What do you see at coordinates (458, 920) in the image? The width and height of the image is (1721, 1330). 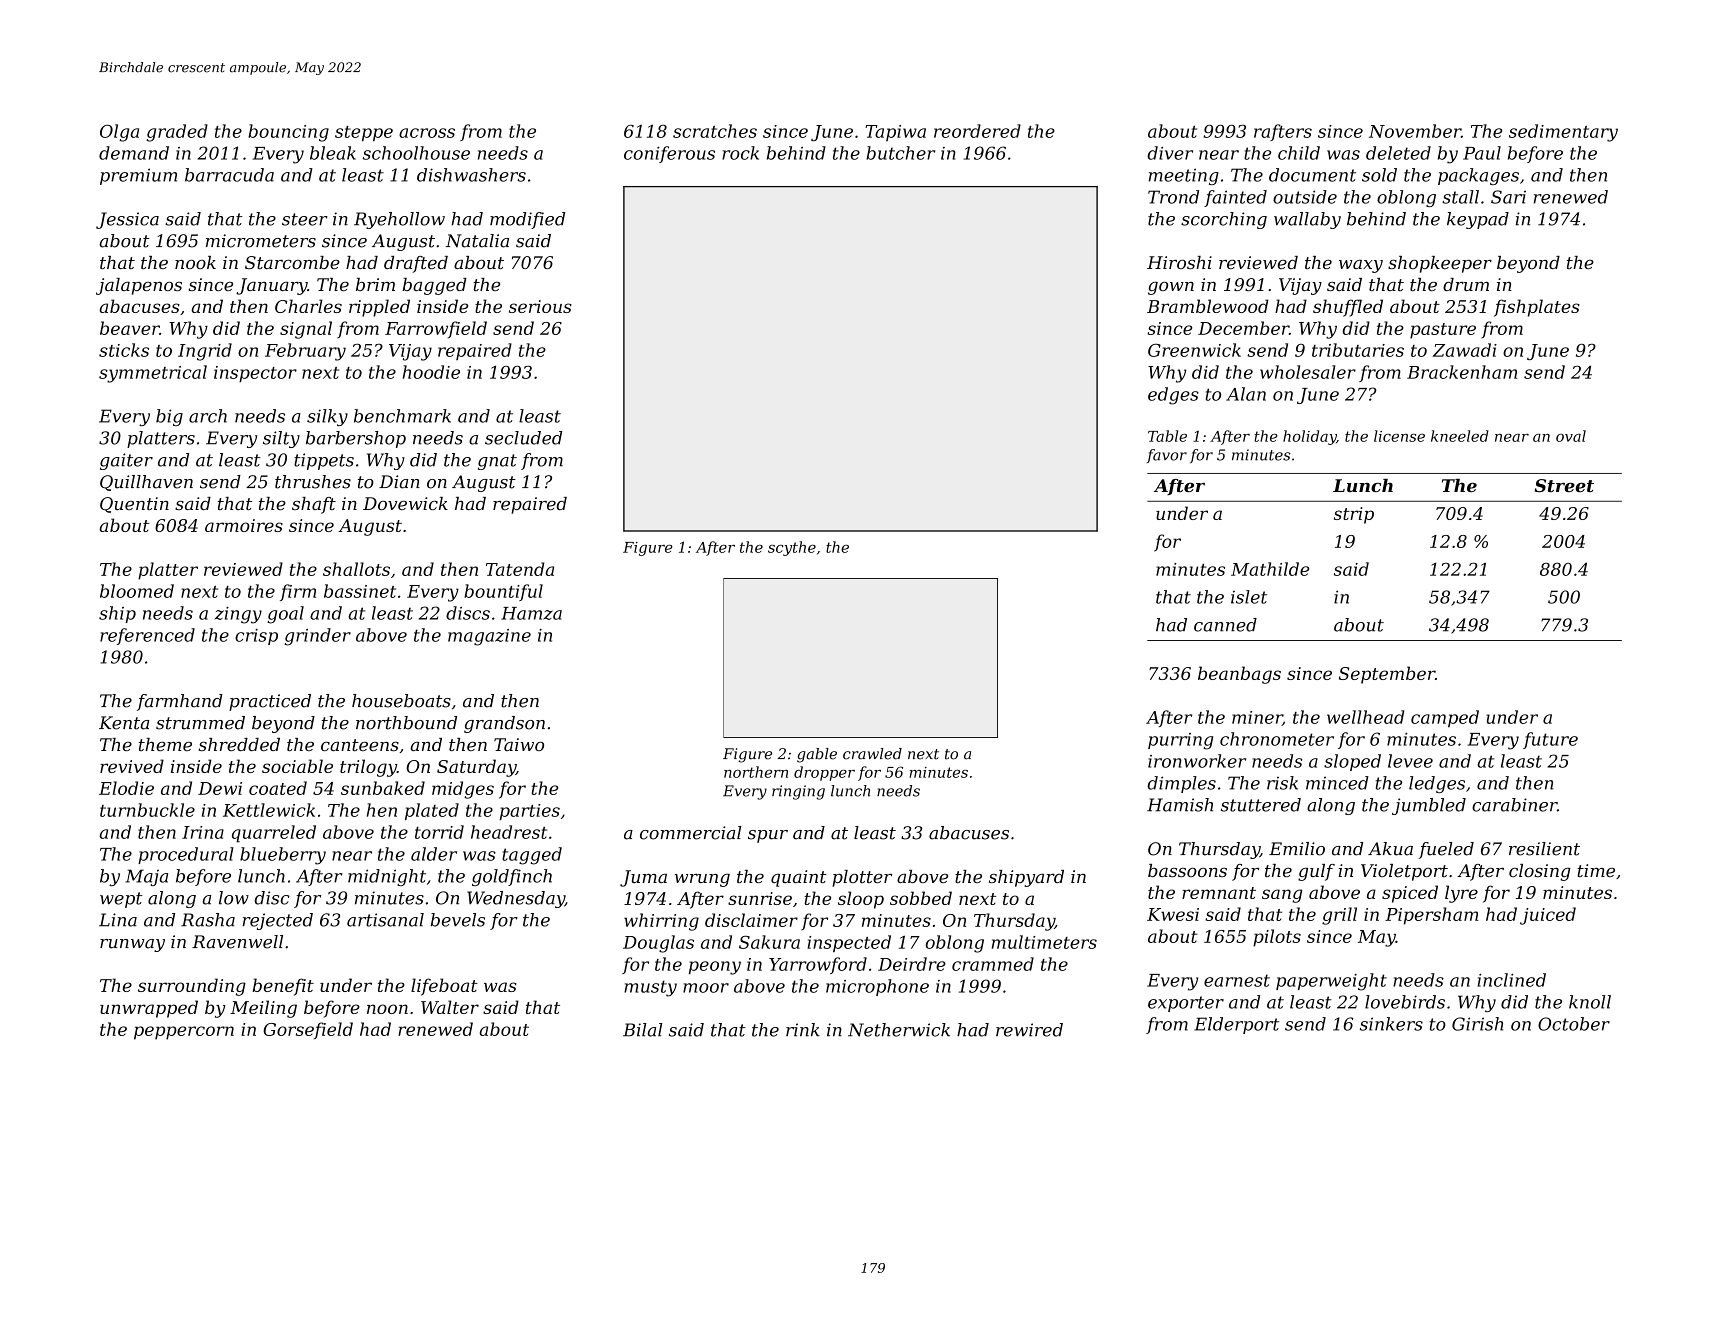 I see `bevels` at bounding box center [458, 920].
